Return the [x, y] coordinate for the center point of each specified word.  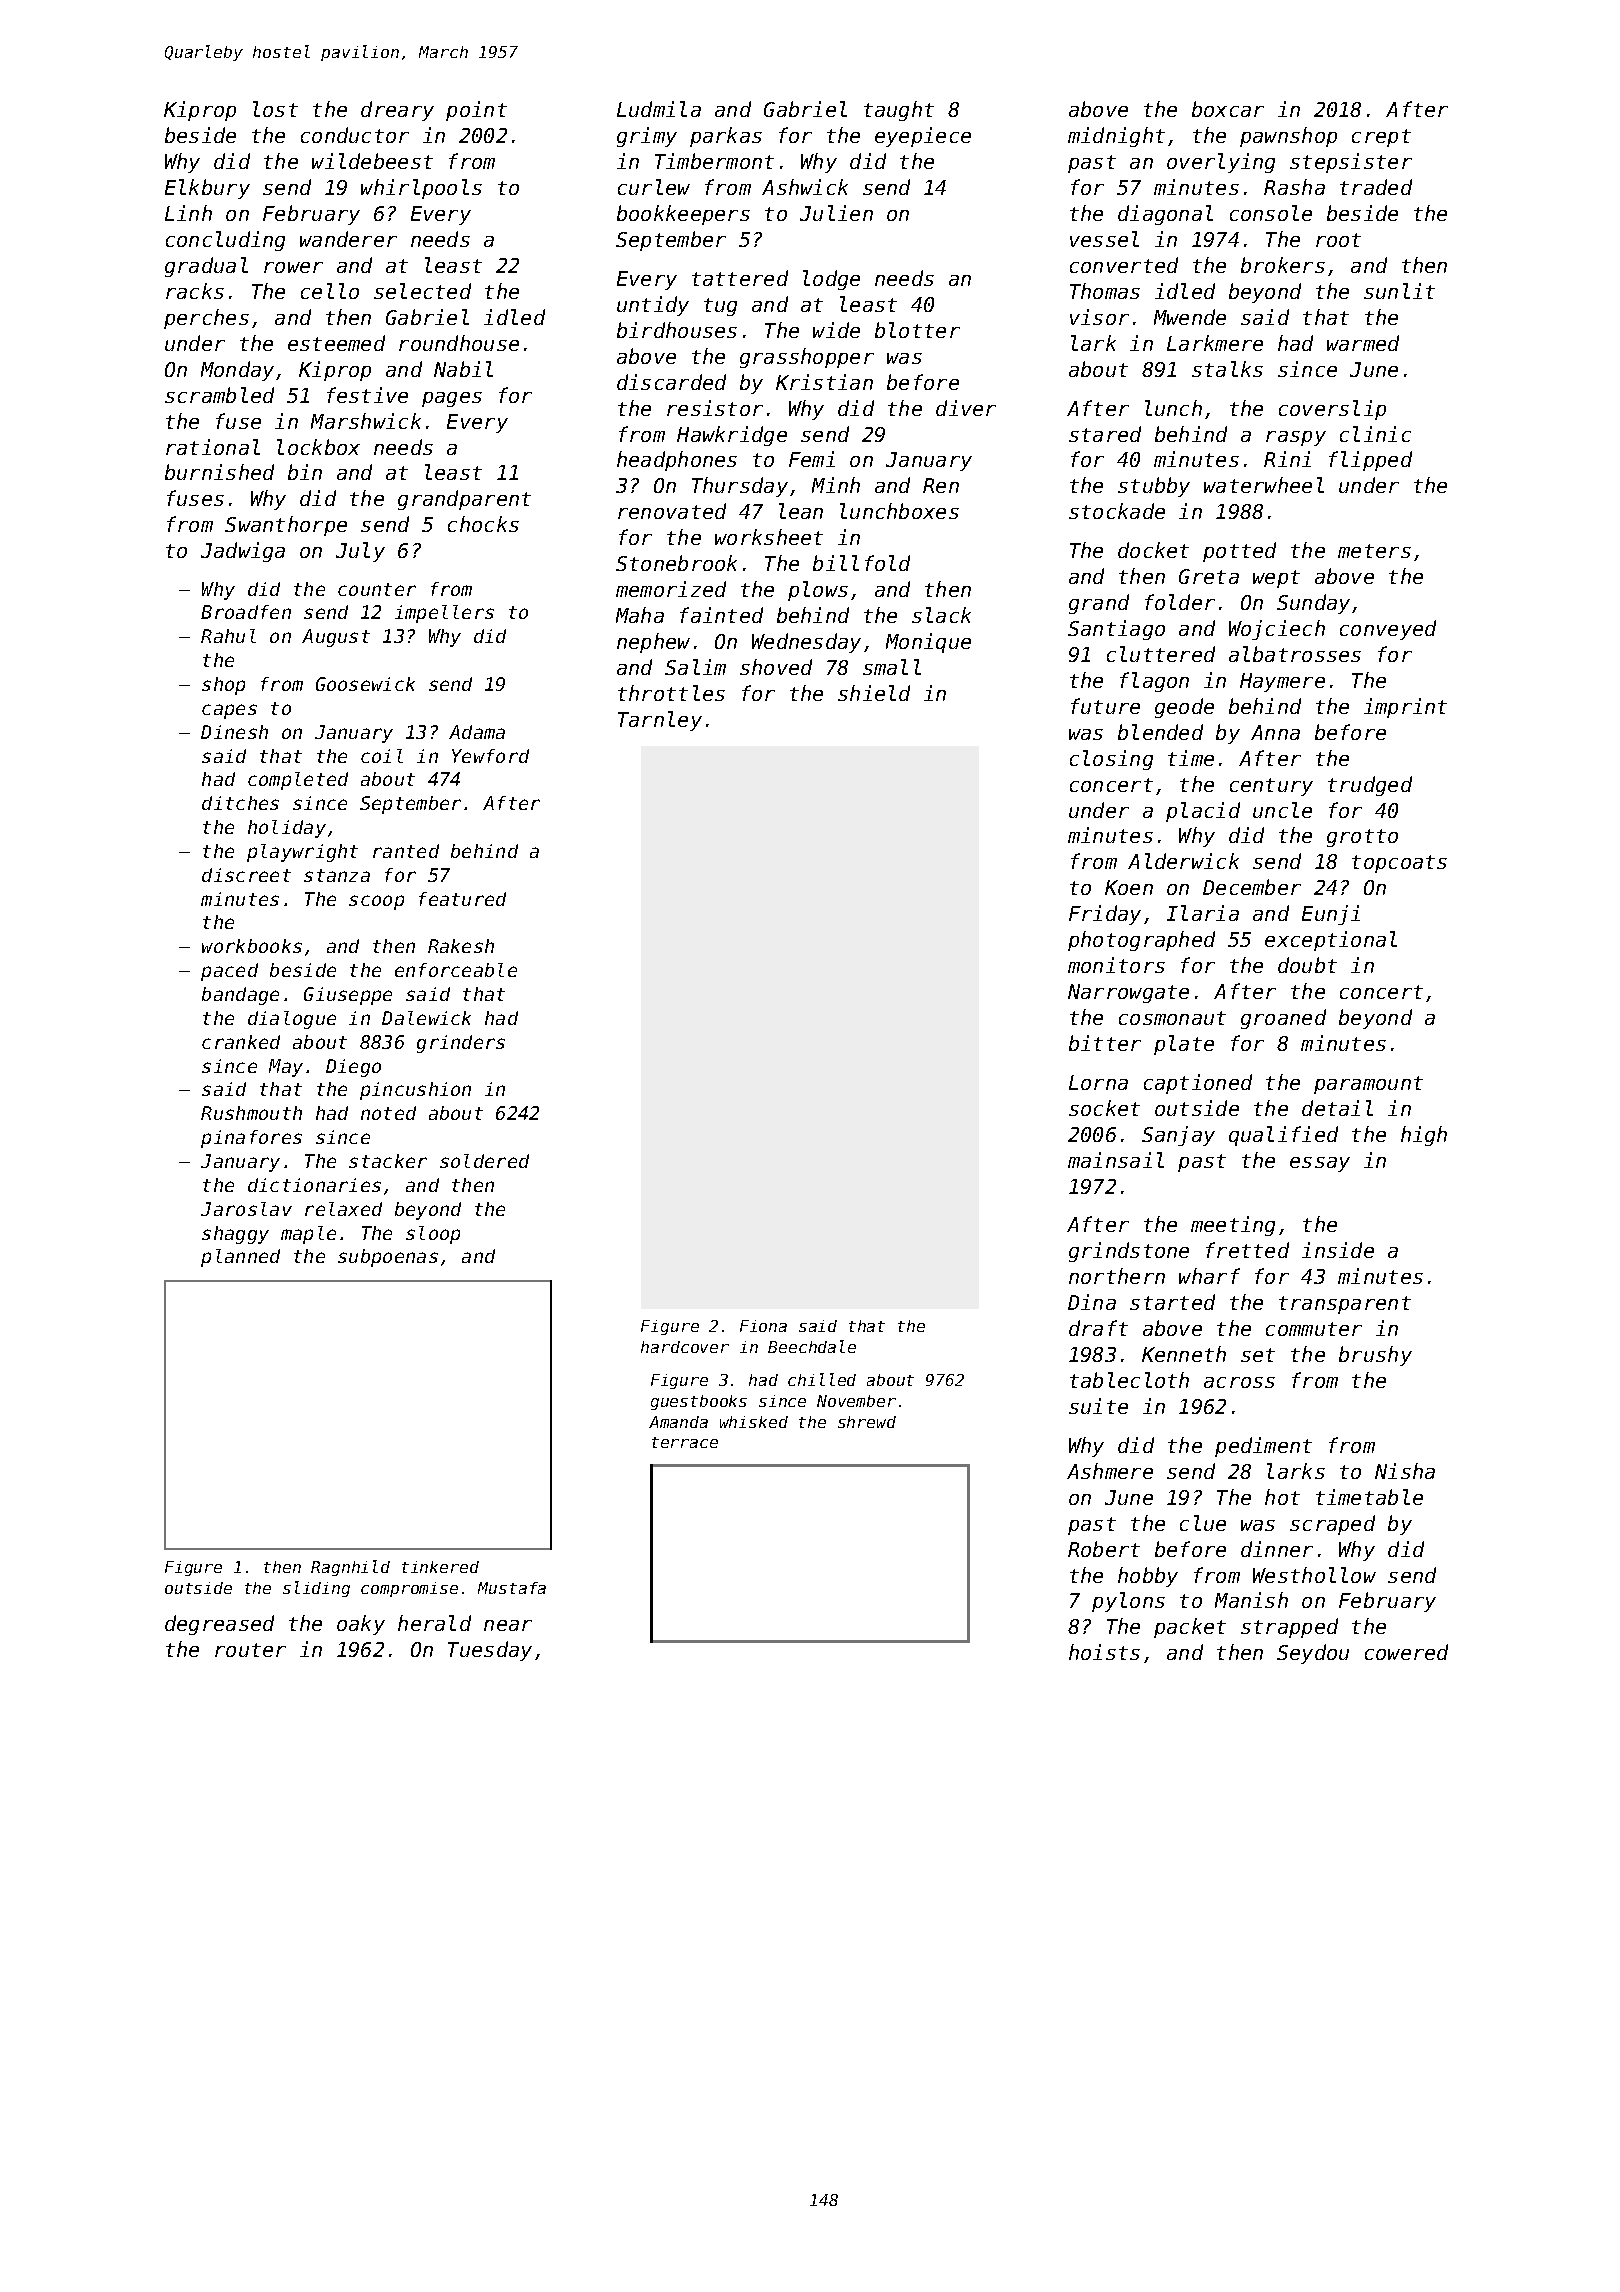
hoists [1104, 1652]
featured [462, 899]
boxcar [1228, 109]
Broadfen [246, 612]
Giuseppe [348, 996]
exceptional [1331, 941]
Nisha [1405, 1471]
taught [899, 111]
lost [275, 109]
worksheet [769, 537]
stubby [1154, 487]
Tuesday [490, 1651]
